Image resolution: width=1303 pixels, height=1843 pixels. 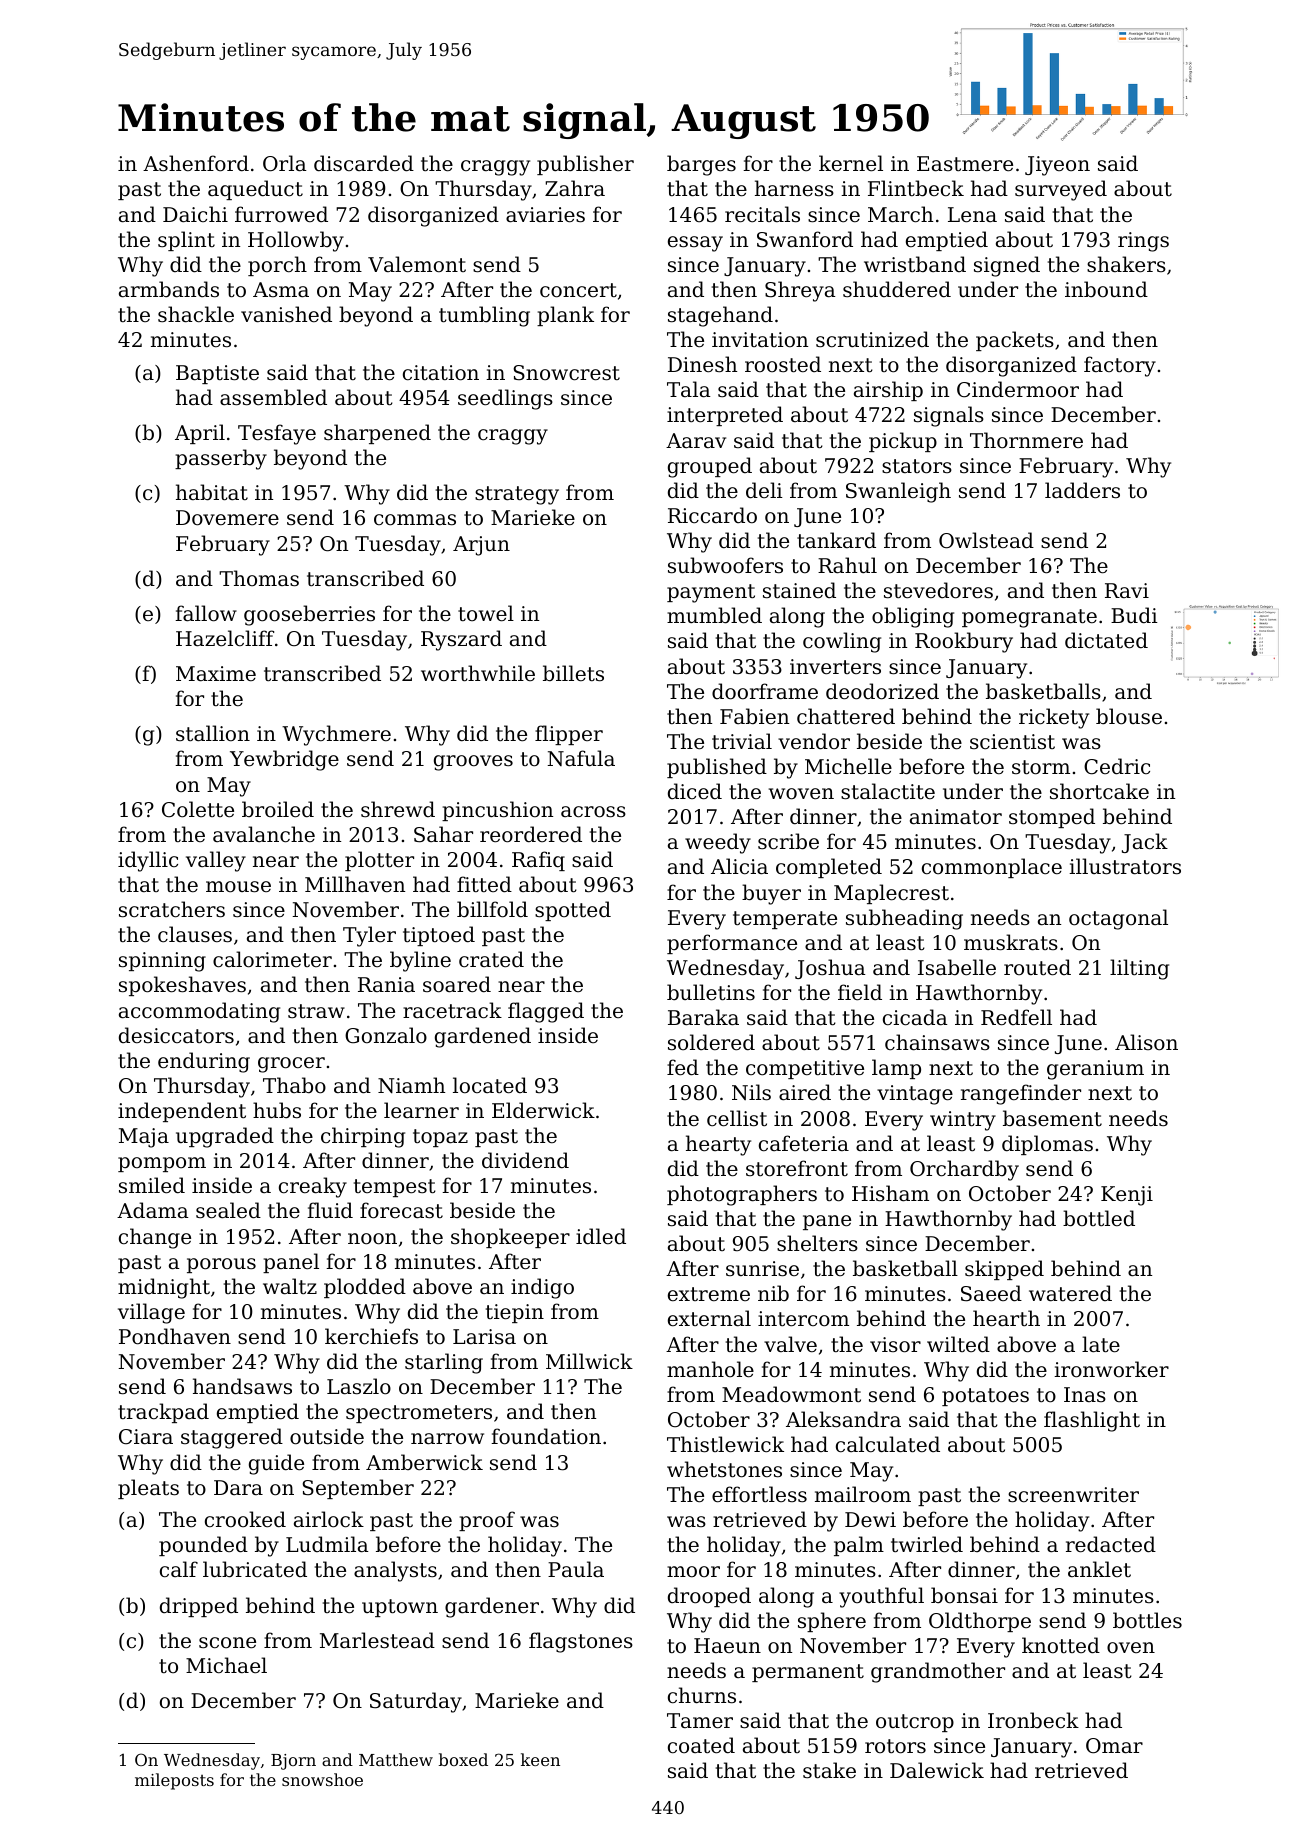 What do you see at coordinates (1061, 190) in the screenshot?
I see `surveyed` at bounding box center [1061, 190].
